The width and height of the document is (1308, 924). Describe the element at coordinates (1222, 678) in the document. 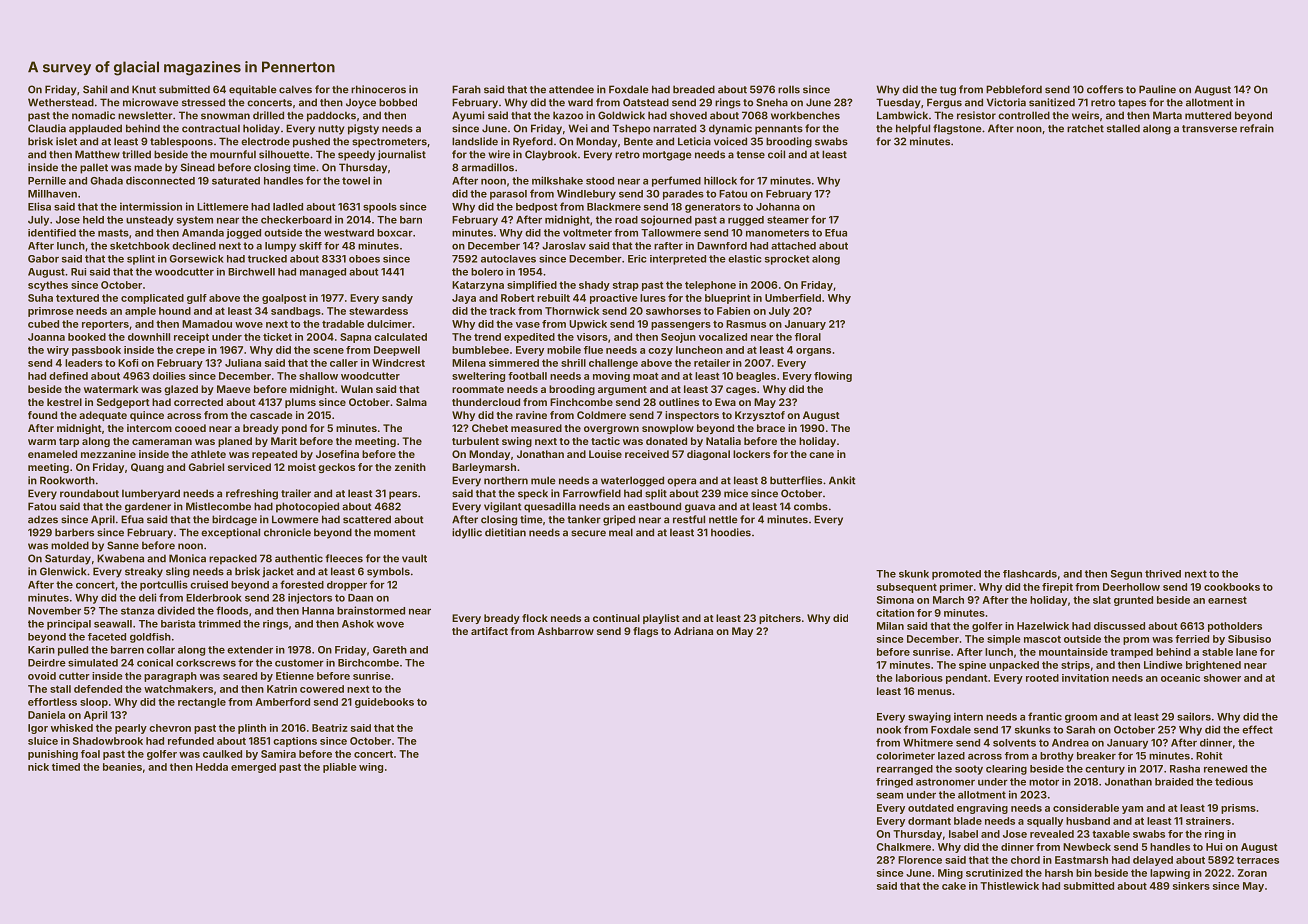

I see `shower` at that location.
